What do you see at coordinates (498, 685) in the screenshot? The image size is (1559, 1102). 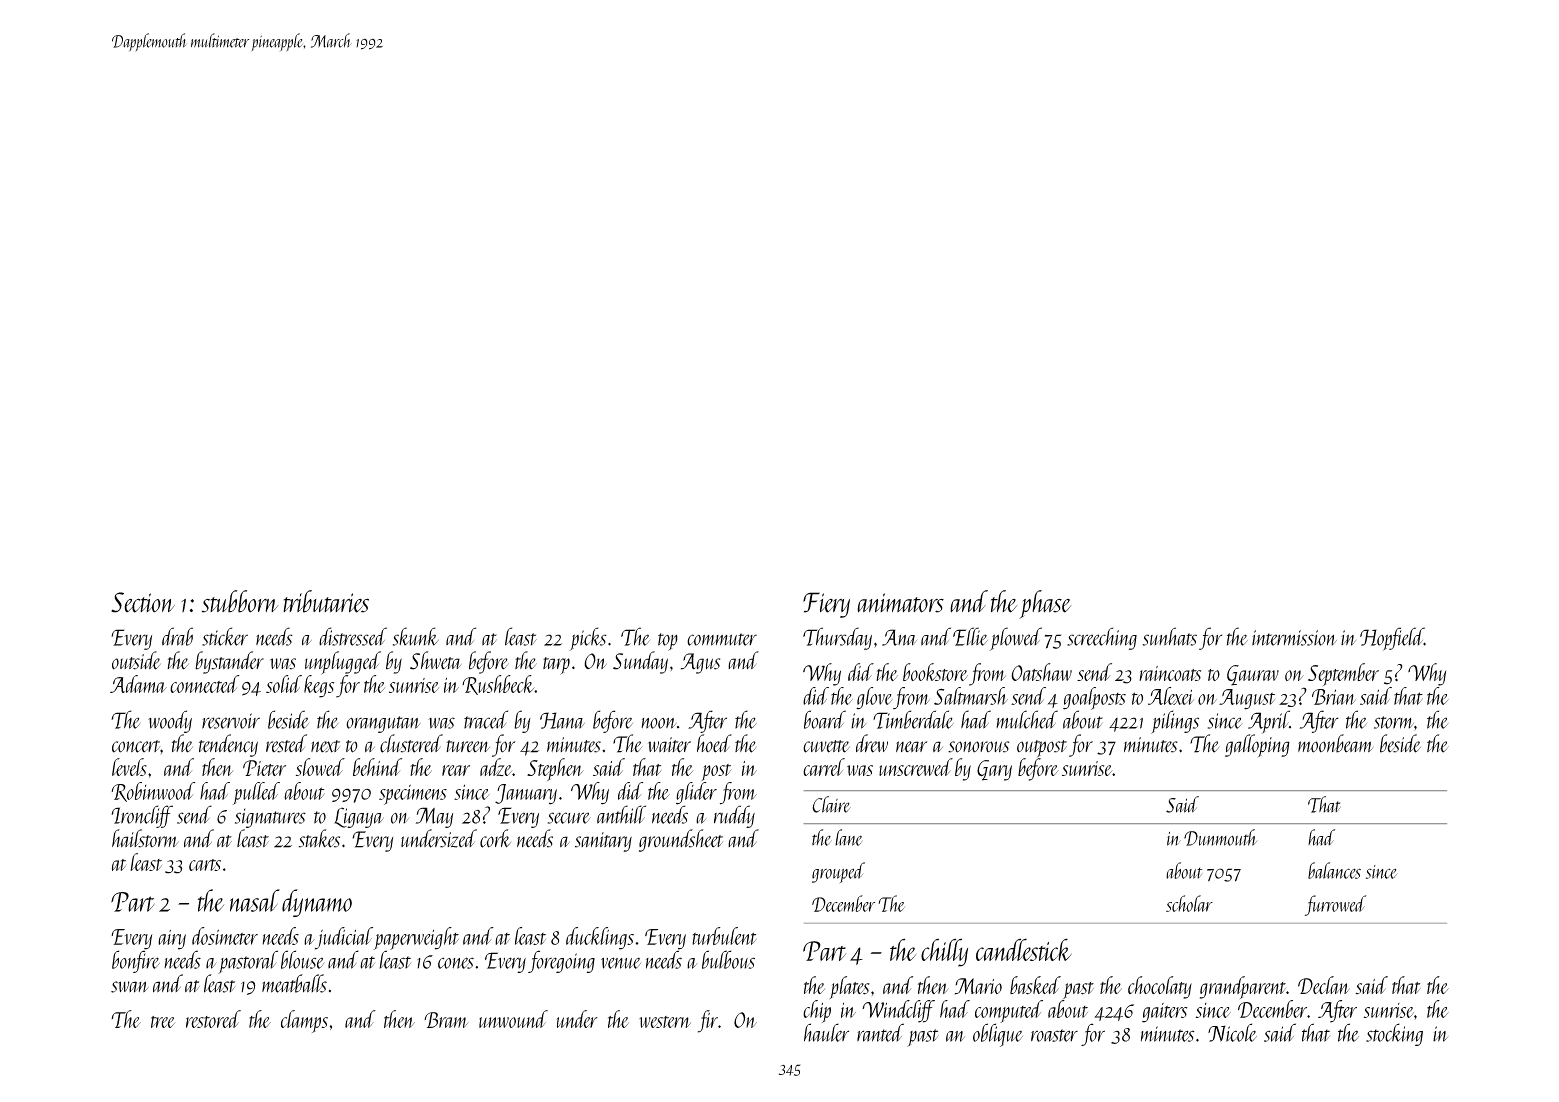 I see `Rushbeck` at bounding box center [498, 685].
